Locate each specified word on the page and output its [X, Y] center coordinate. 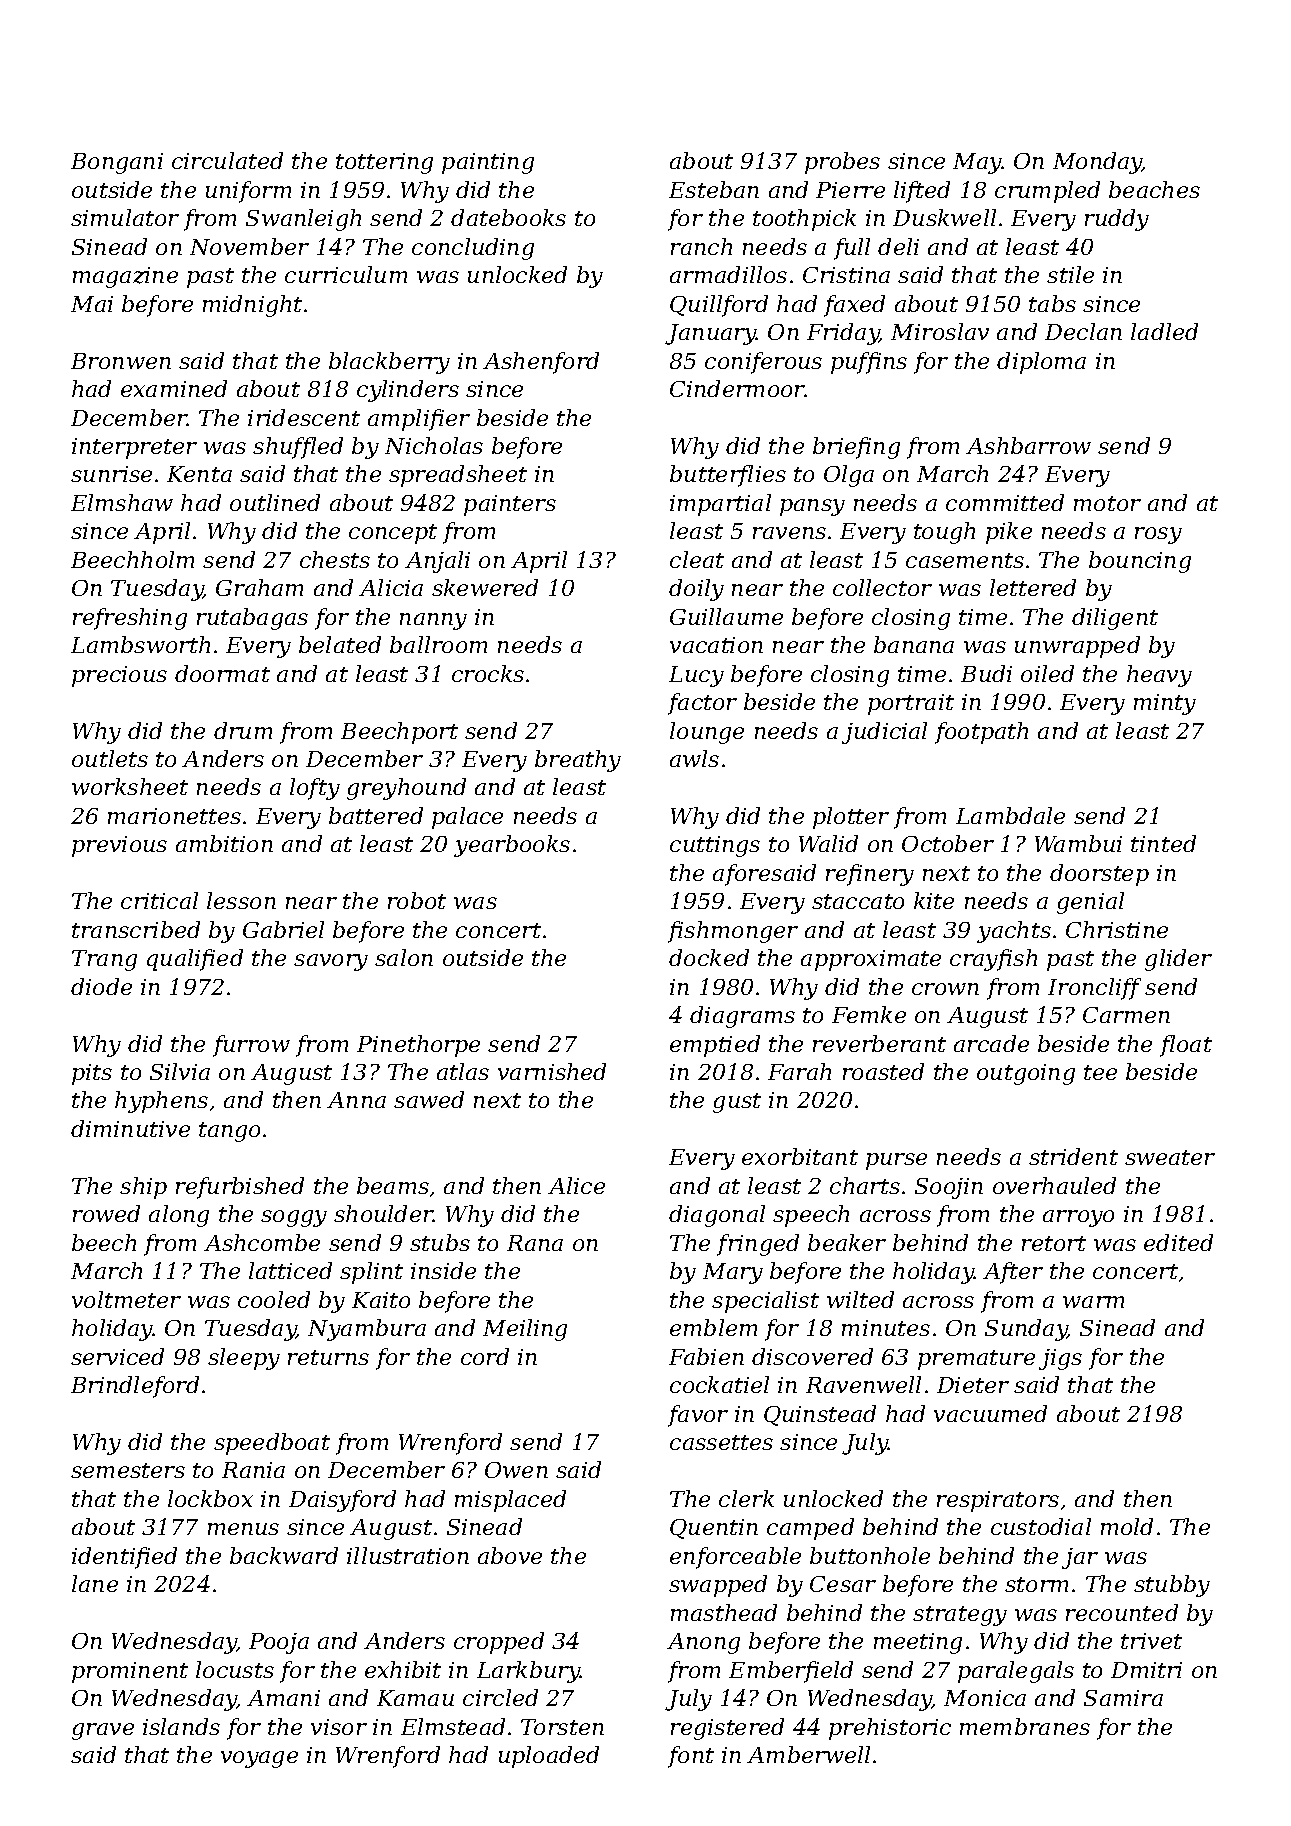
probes [842, 163]
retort [1054, 1243]
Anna [356, 1100]
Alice [576, 1185]
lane [95, 1583]
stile [1070, 274]
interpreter [134, 448]
